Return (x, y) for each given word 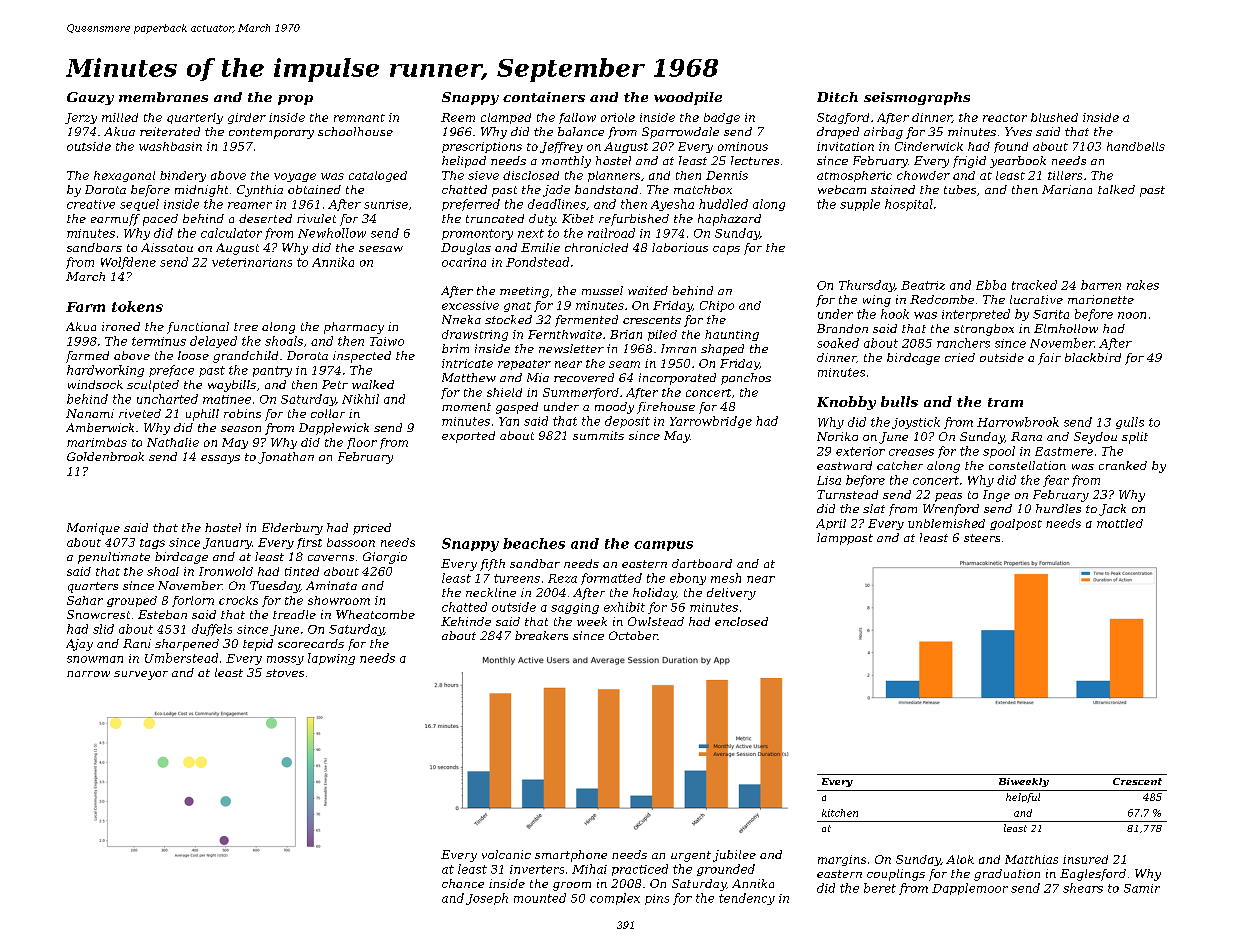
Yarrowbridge (711, 422)
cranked (1123, 465)
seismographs (917, 98)
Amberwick (100, 427)
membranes (163, 97)
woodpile (688, 98)
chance (463, 883)
